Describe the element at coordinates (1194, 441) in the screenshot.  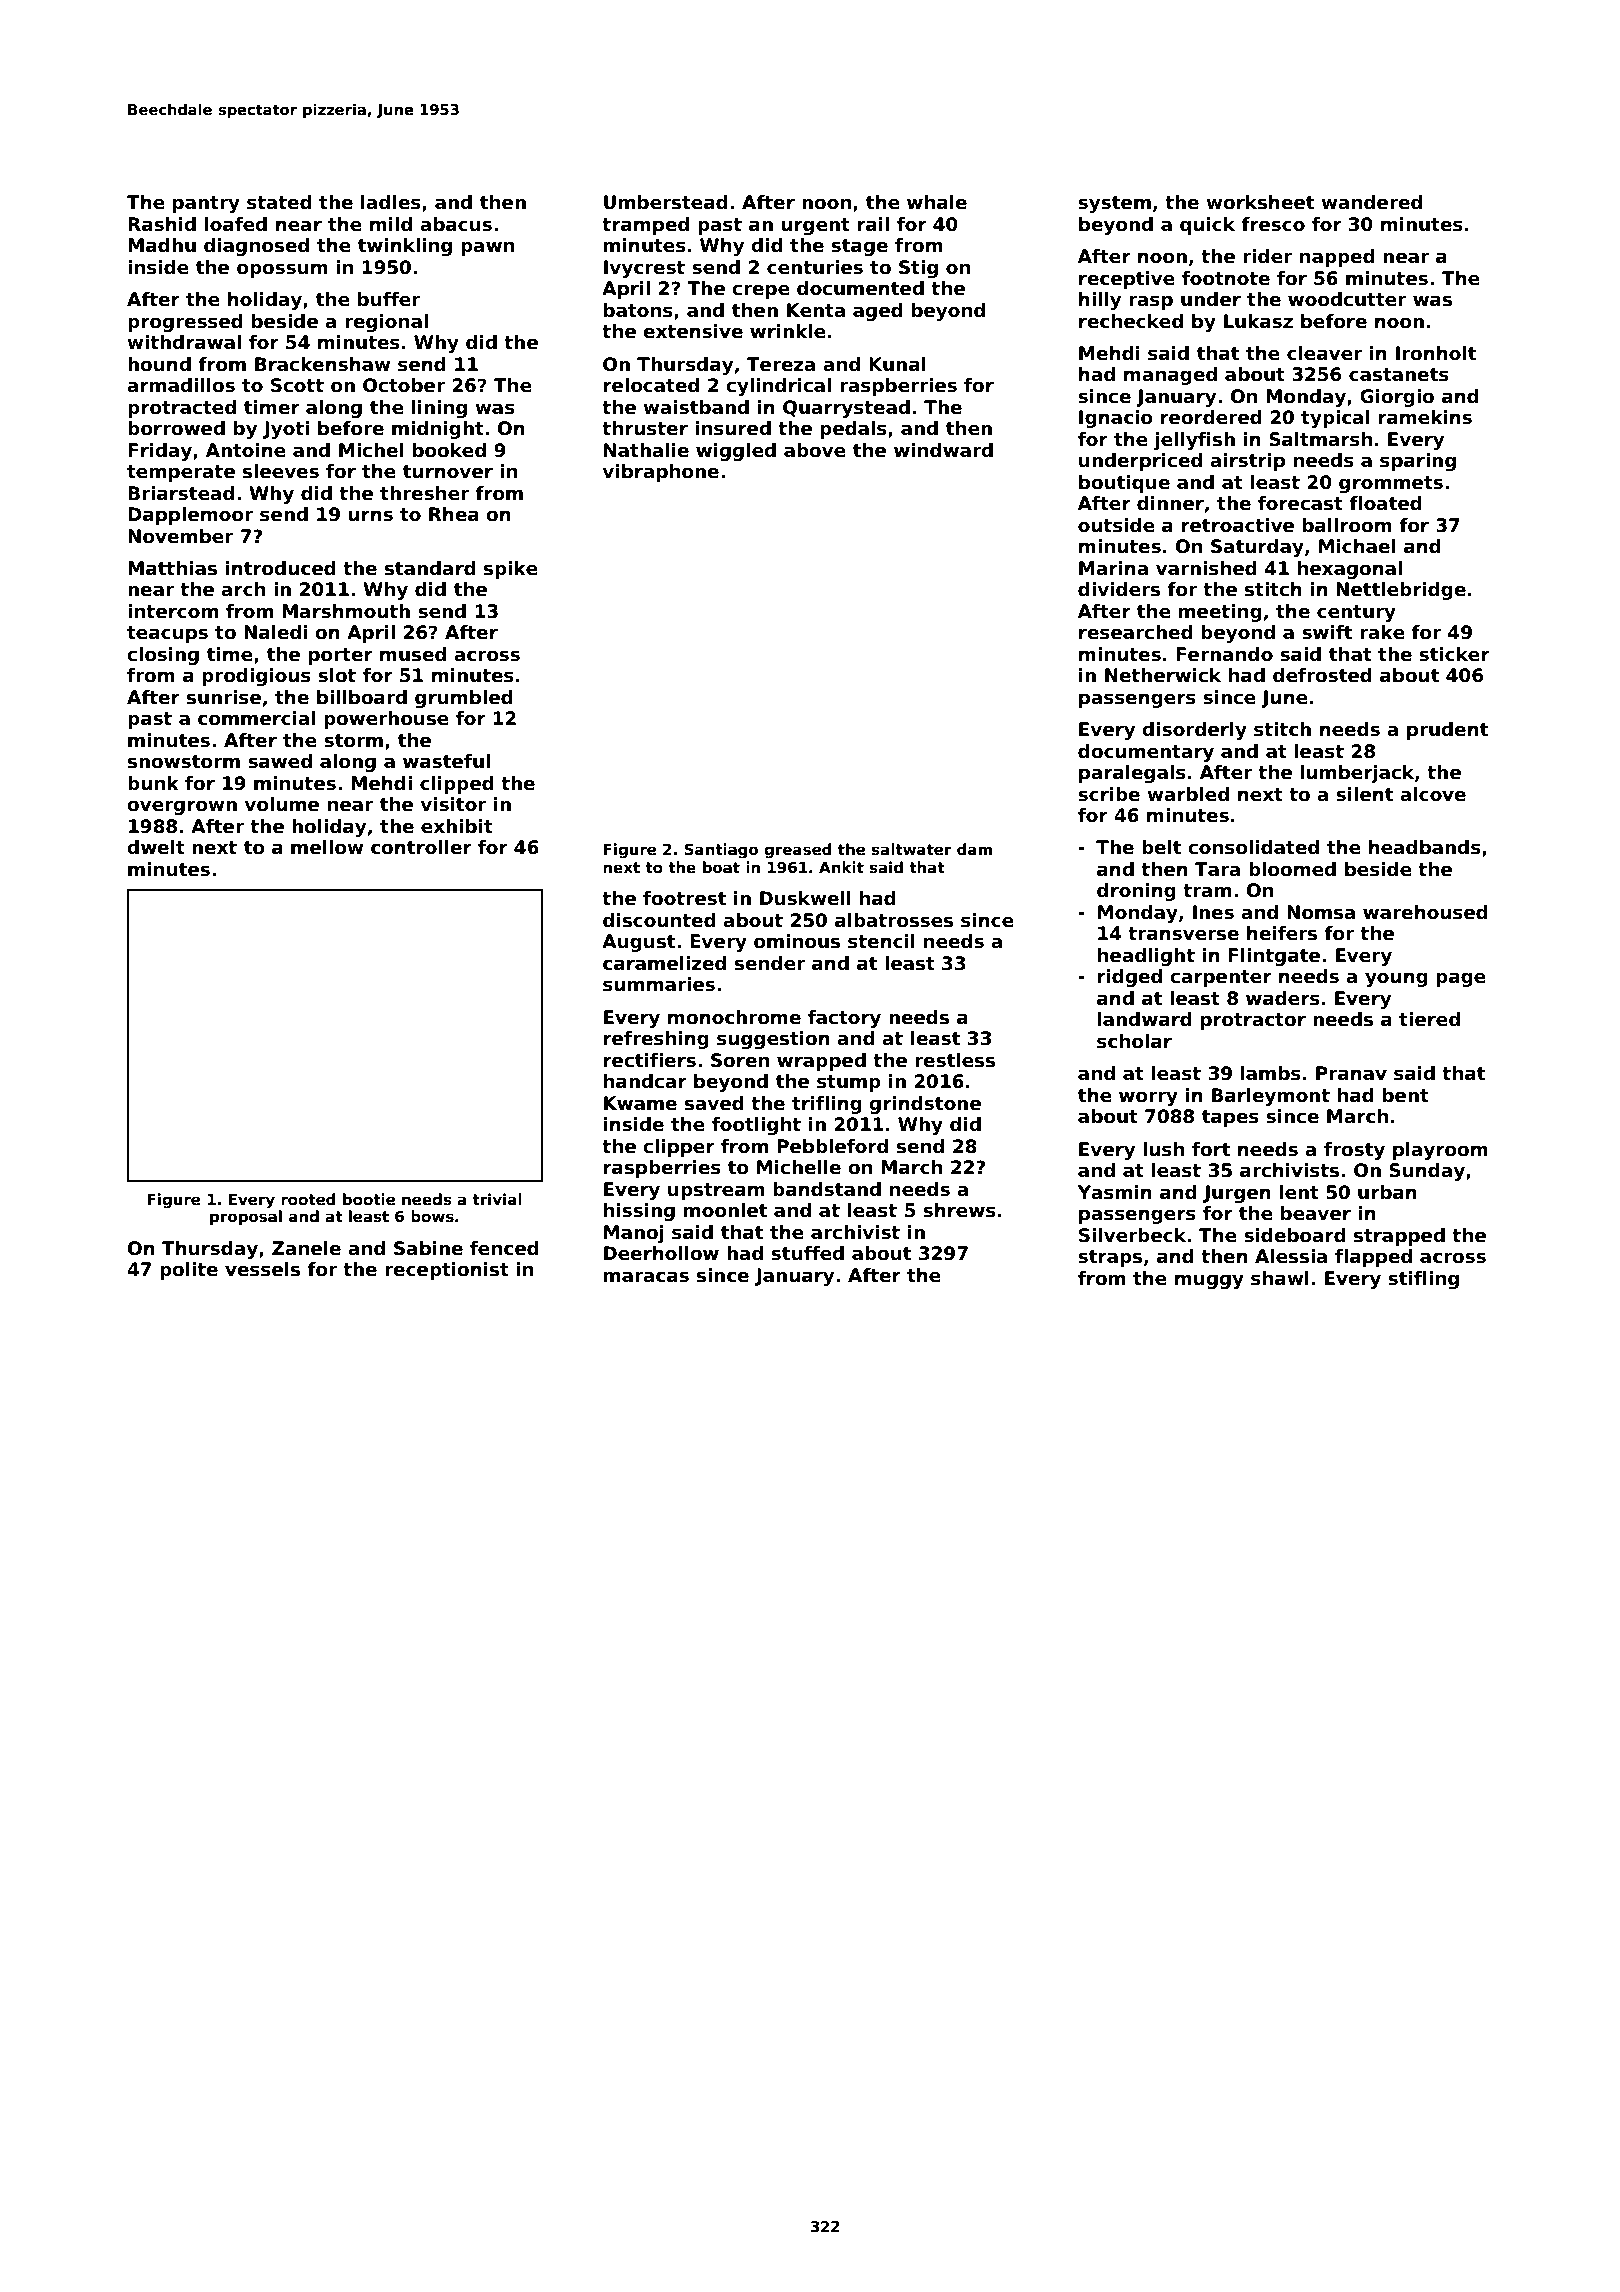
I see `jellyfish` at that location.
